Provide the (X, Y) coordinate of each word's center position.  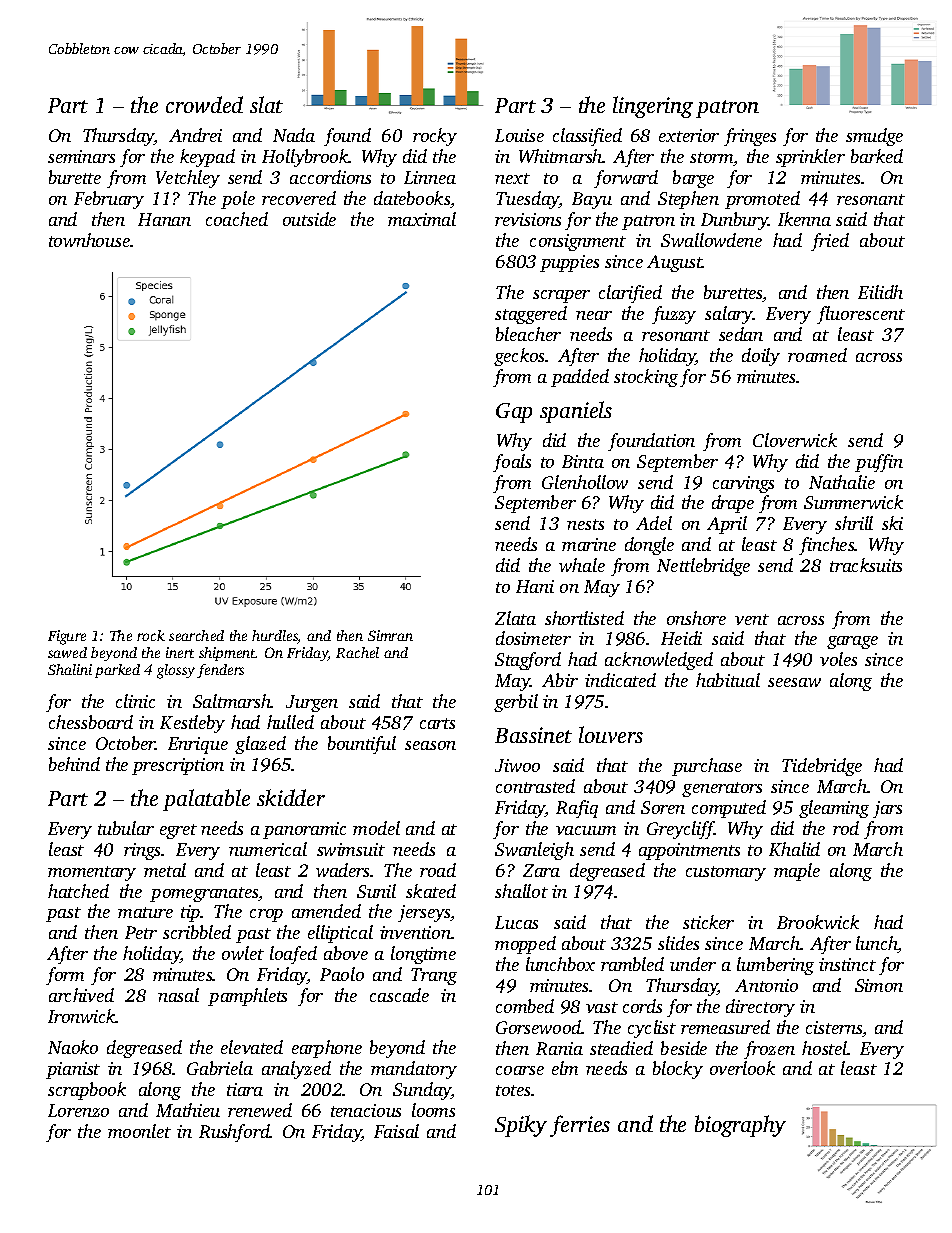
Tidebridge (822, 767)
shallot (521, 891)
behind (74, 764)
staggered (531, 315)
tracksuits (866, 565)
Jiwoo (517, 765)
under (693, 964)
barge (693, 179)
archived (81, 995)
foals (512, 463)
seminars (81, 156)
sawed (67, 652)
